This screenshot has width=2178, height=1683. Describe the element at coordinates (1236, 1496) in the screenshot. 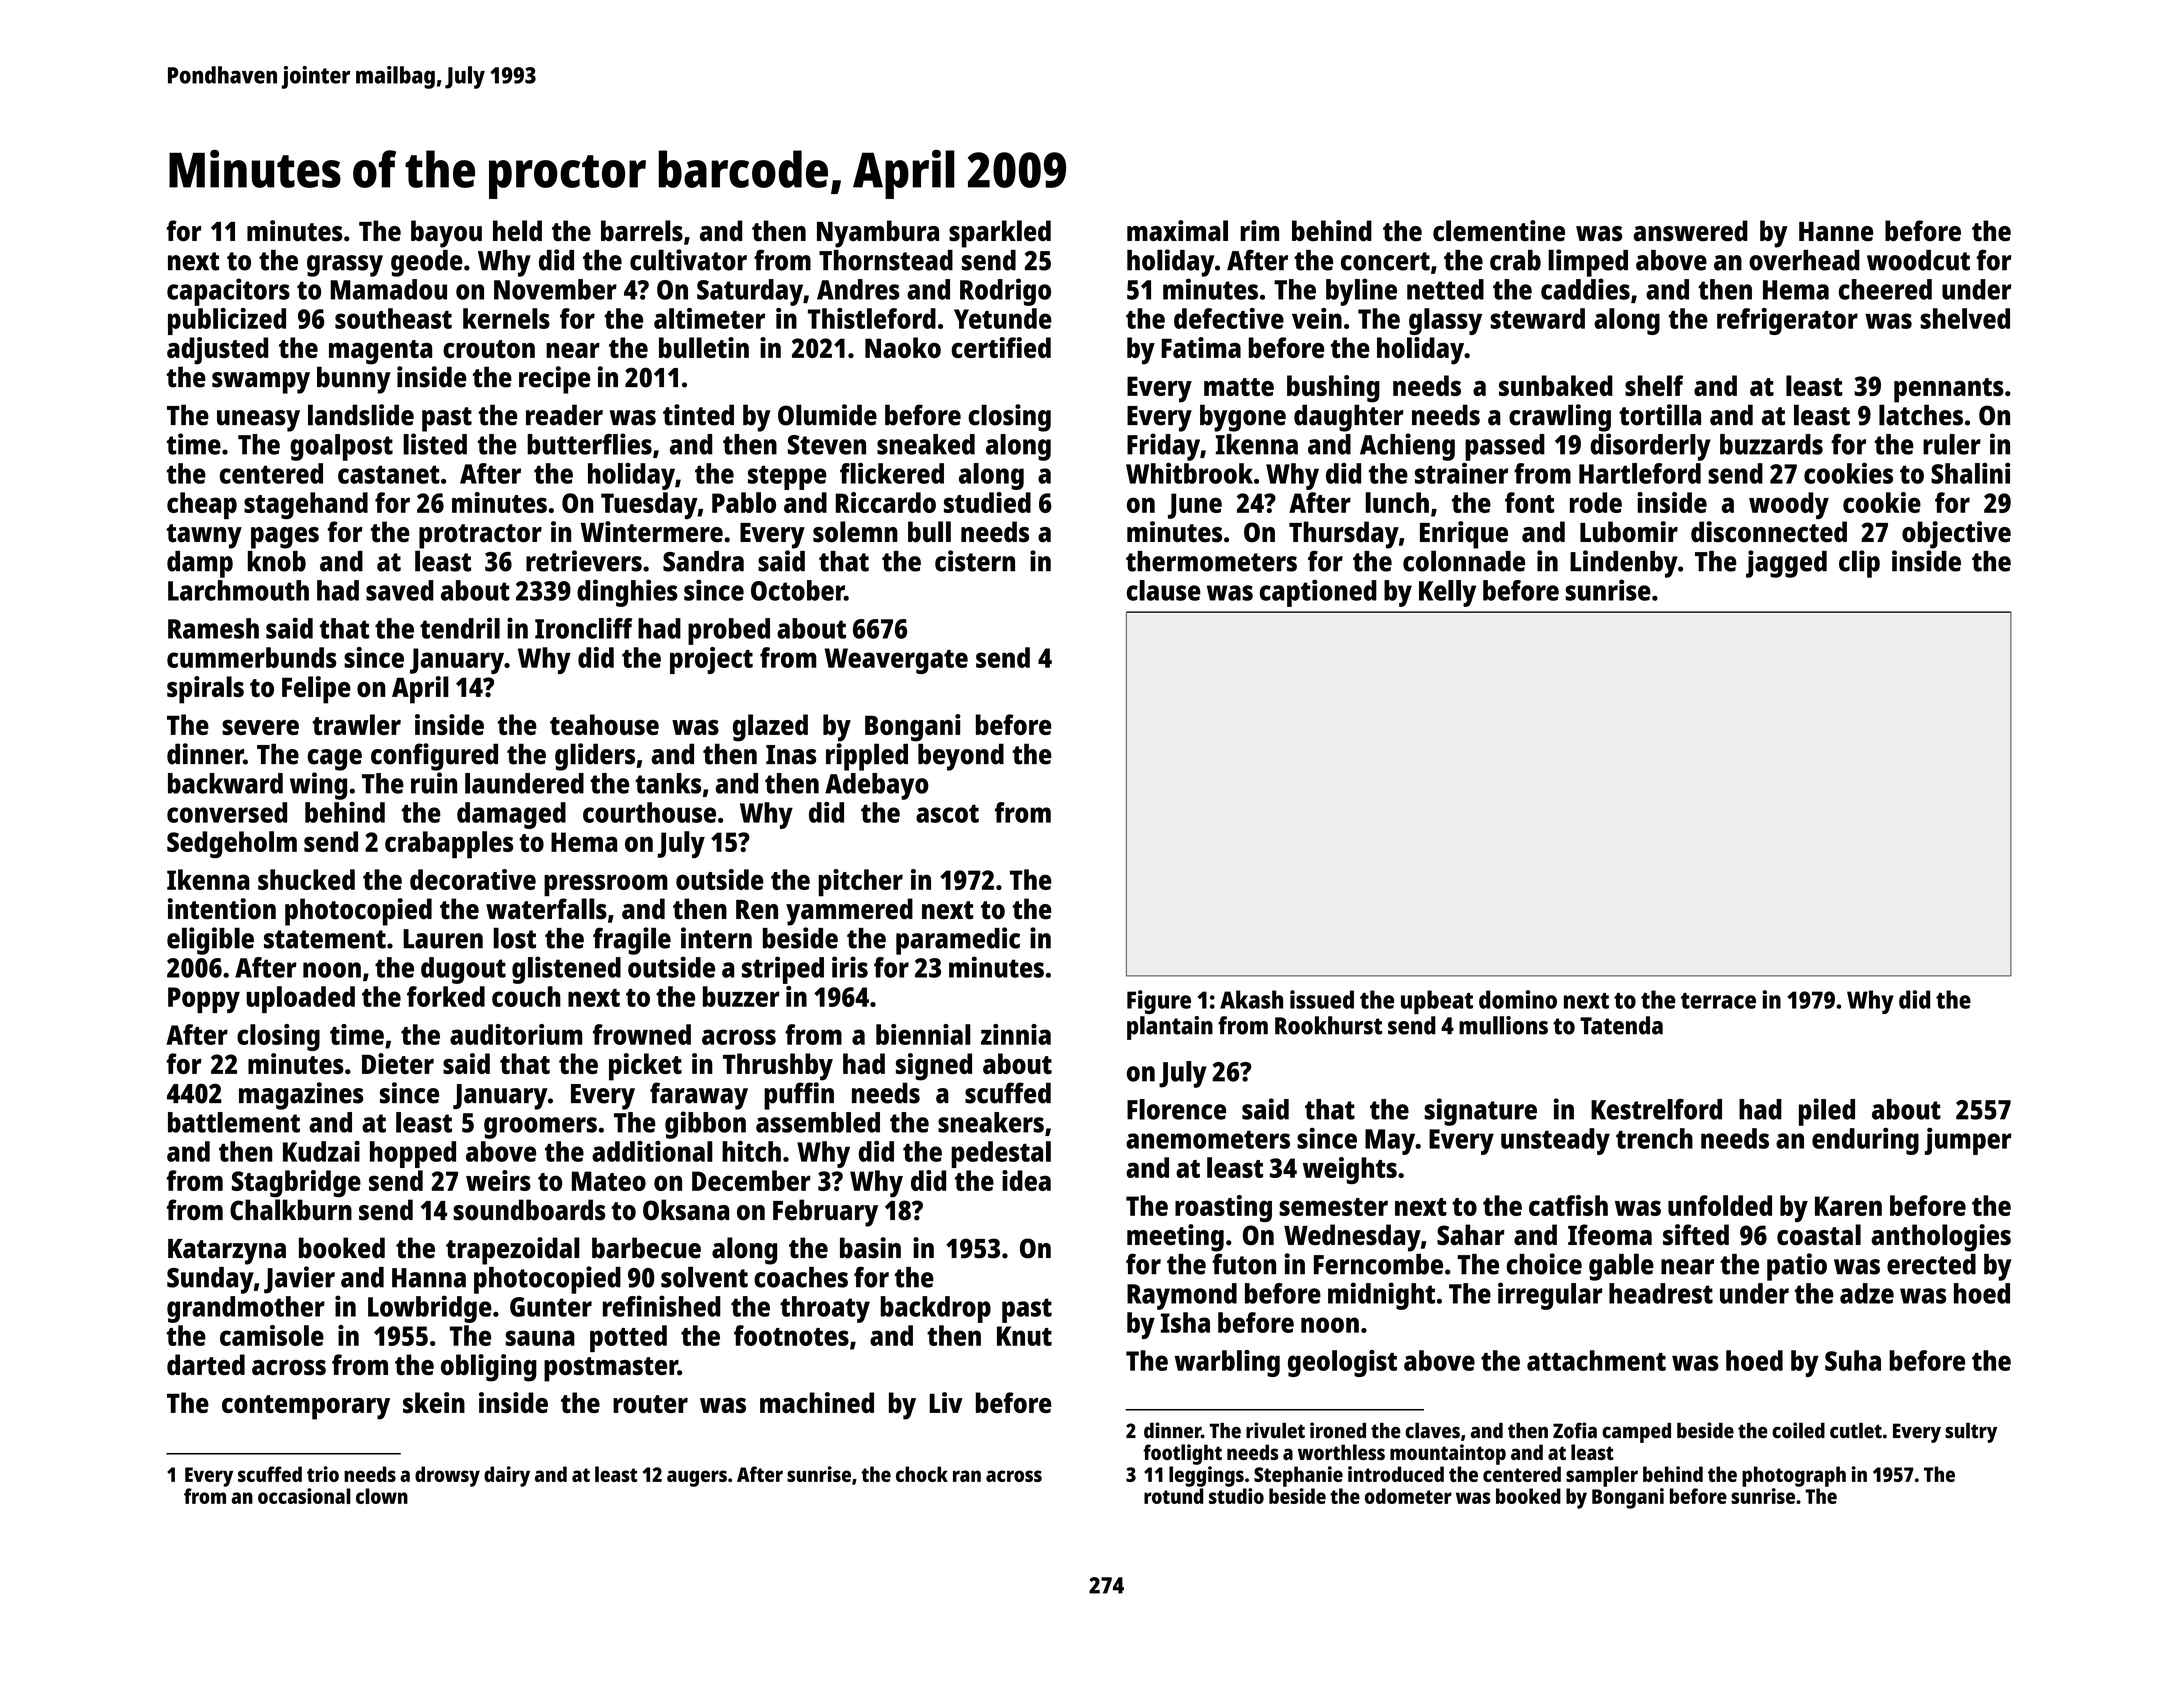

I see `studio` at that location.
